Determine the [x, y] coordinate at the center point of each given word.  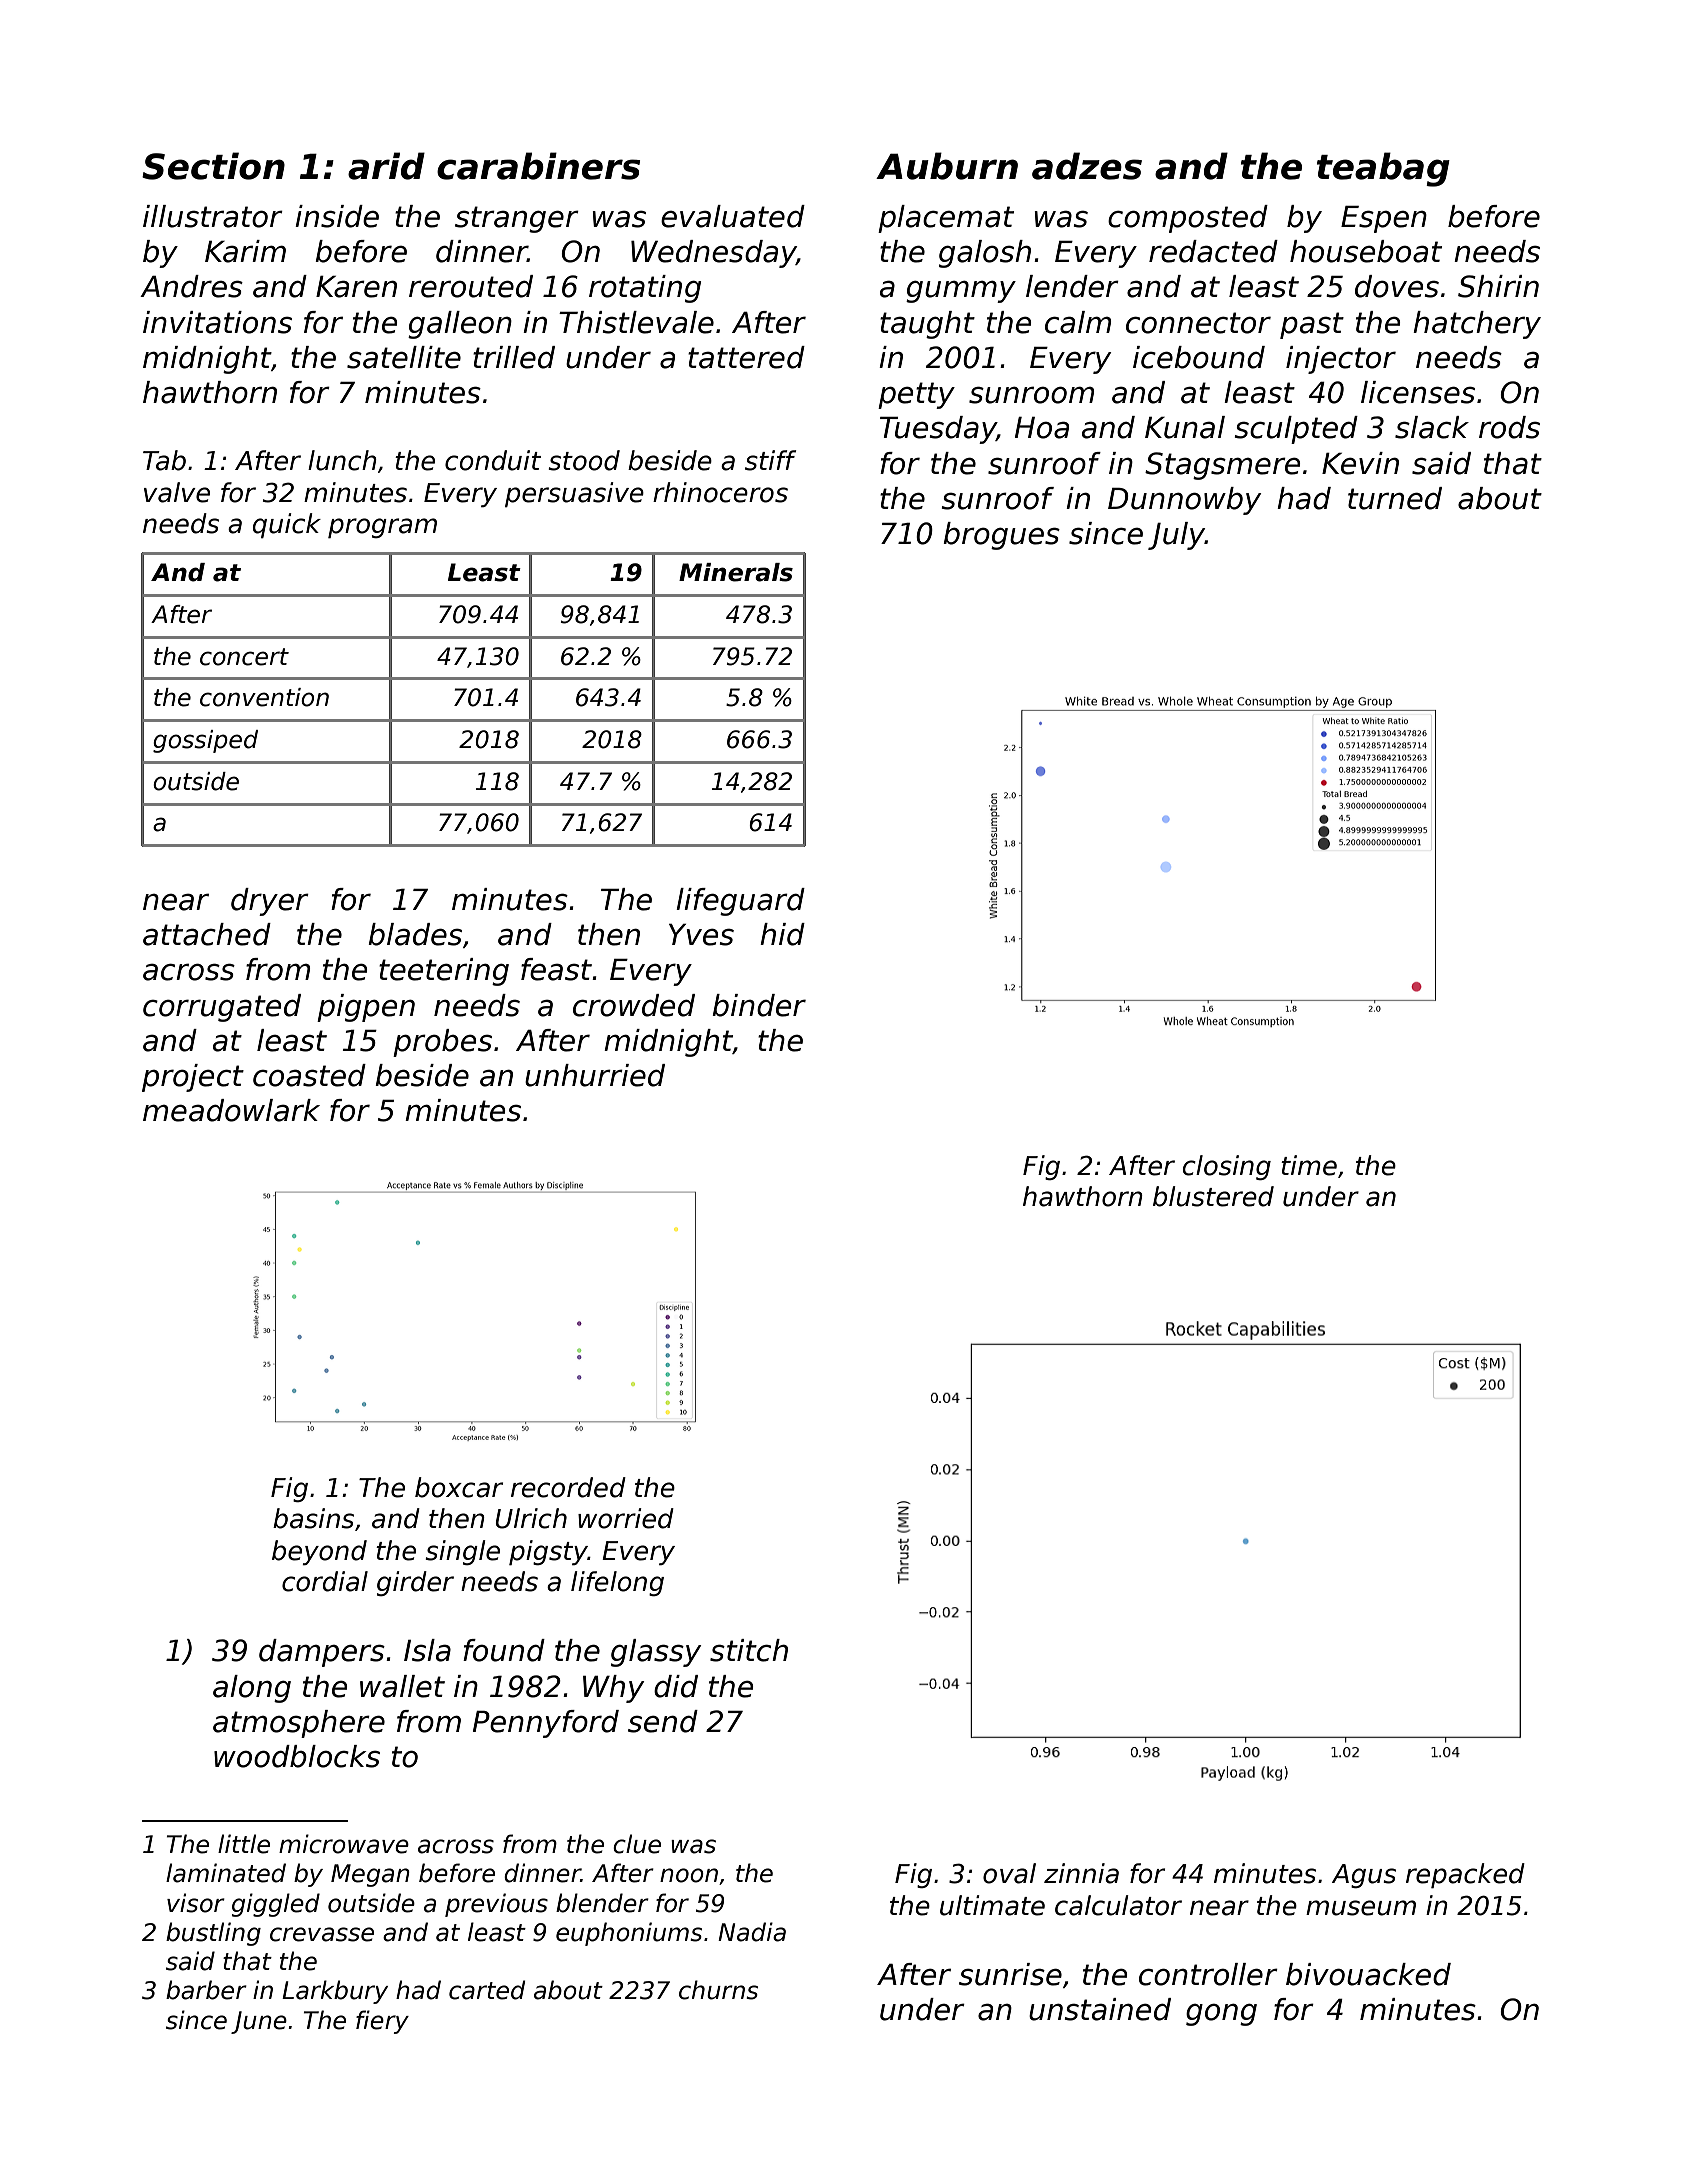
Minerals [736, 572]
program [382, 528]
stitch [749, 1650]
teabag [1383, 169]
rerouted [471, 286]
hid [782, 934]
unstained [1100, 2009]
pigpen [366, 1008]
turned [1395, 498]
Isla [427, 1650]
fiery [382, 2022]
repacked [1465, 1875]
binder [759, 1005]
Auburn [947, 166]
